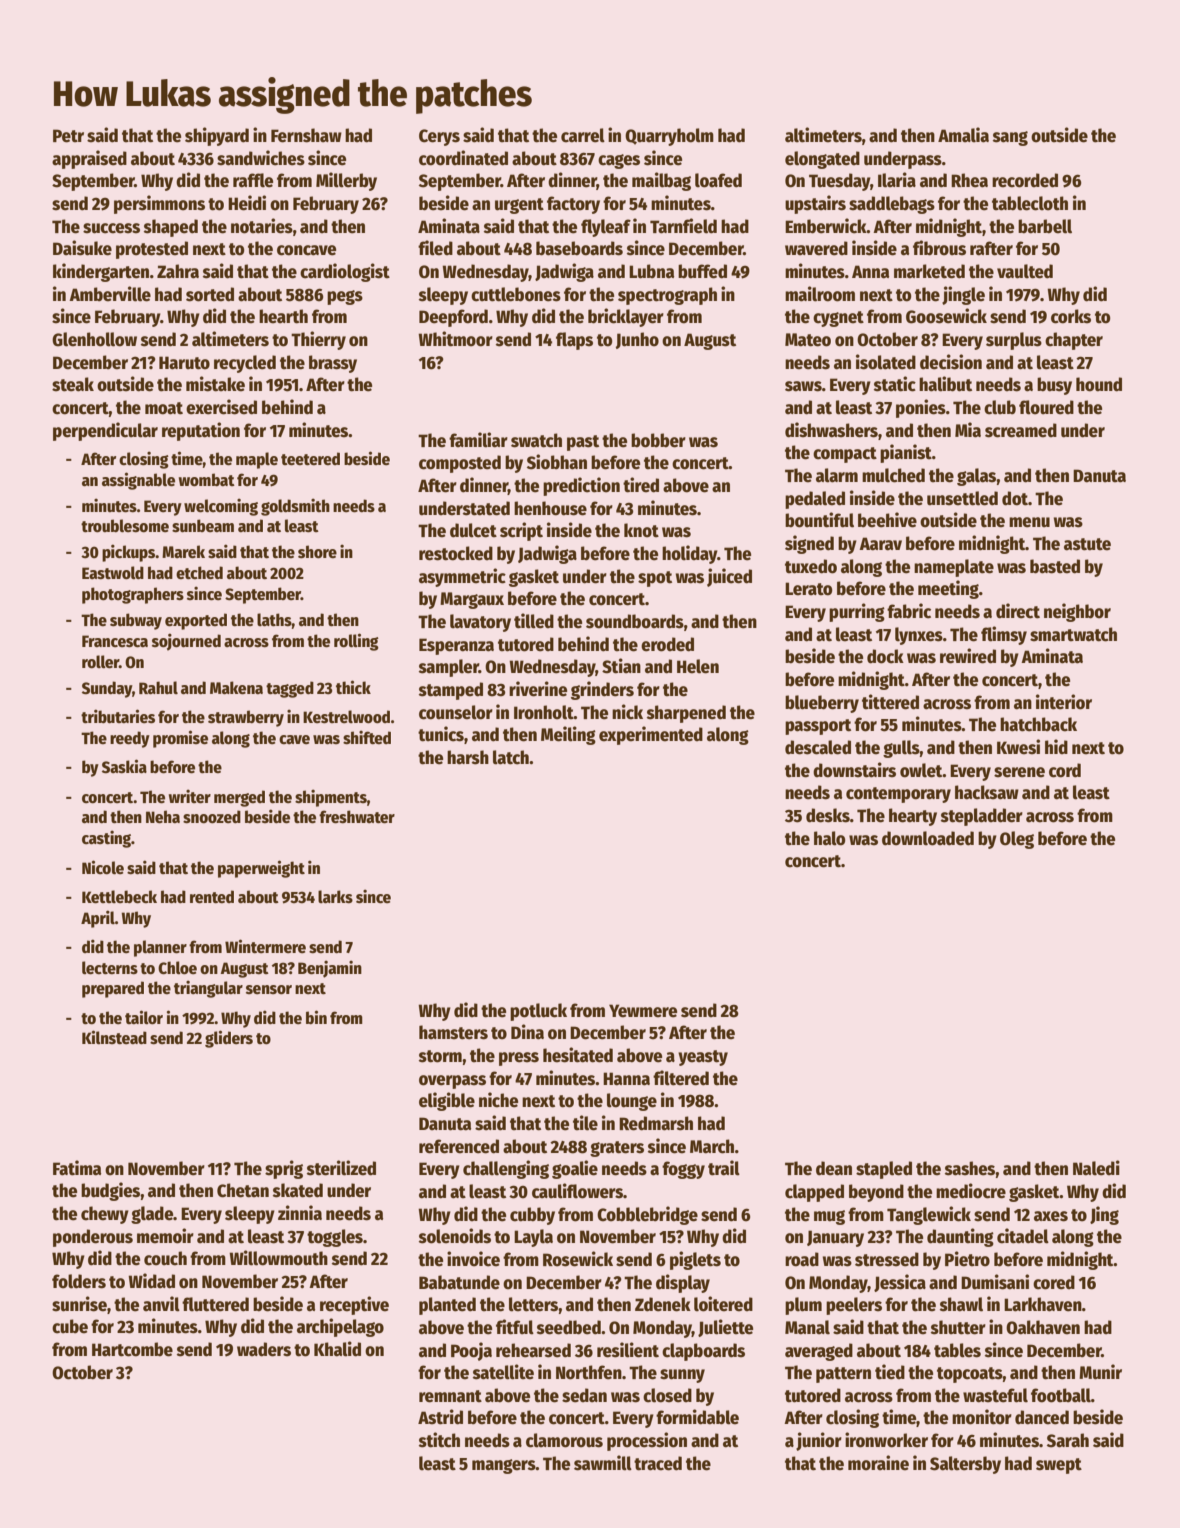 The height and width of the screenshot is (1528, 1180). What do you see at coordinates (498, 1100) in the screenshot?
I see `niche` at bounding box center [498, 1100].
